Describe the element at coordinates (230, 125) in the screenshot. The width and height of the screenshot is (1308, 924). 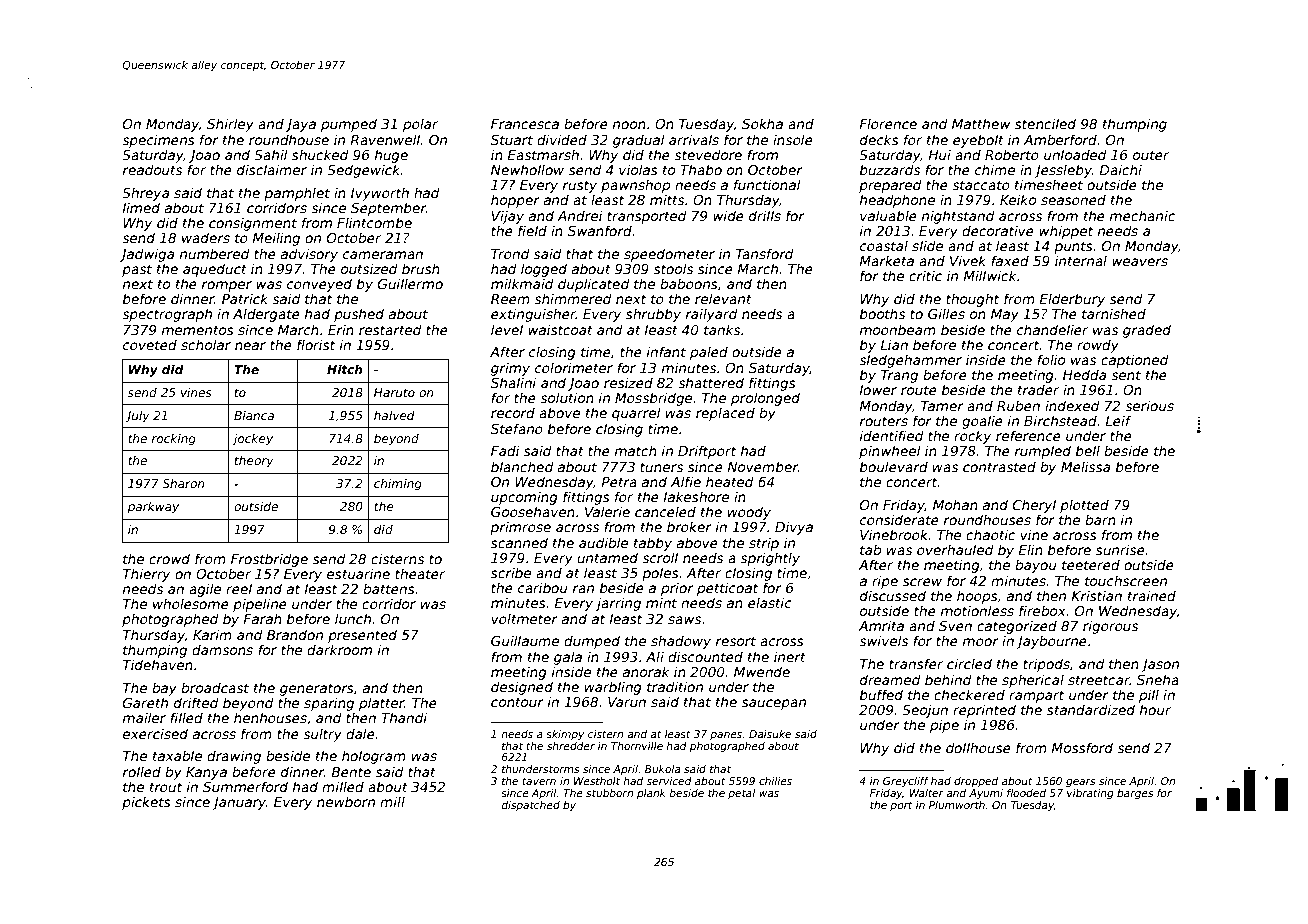
I see `Shirley` at that location.
